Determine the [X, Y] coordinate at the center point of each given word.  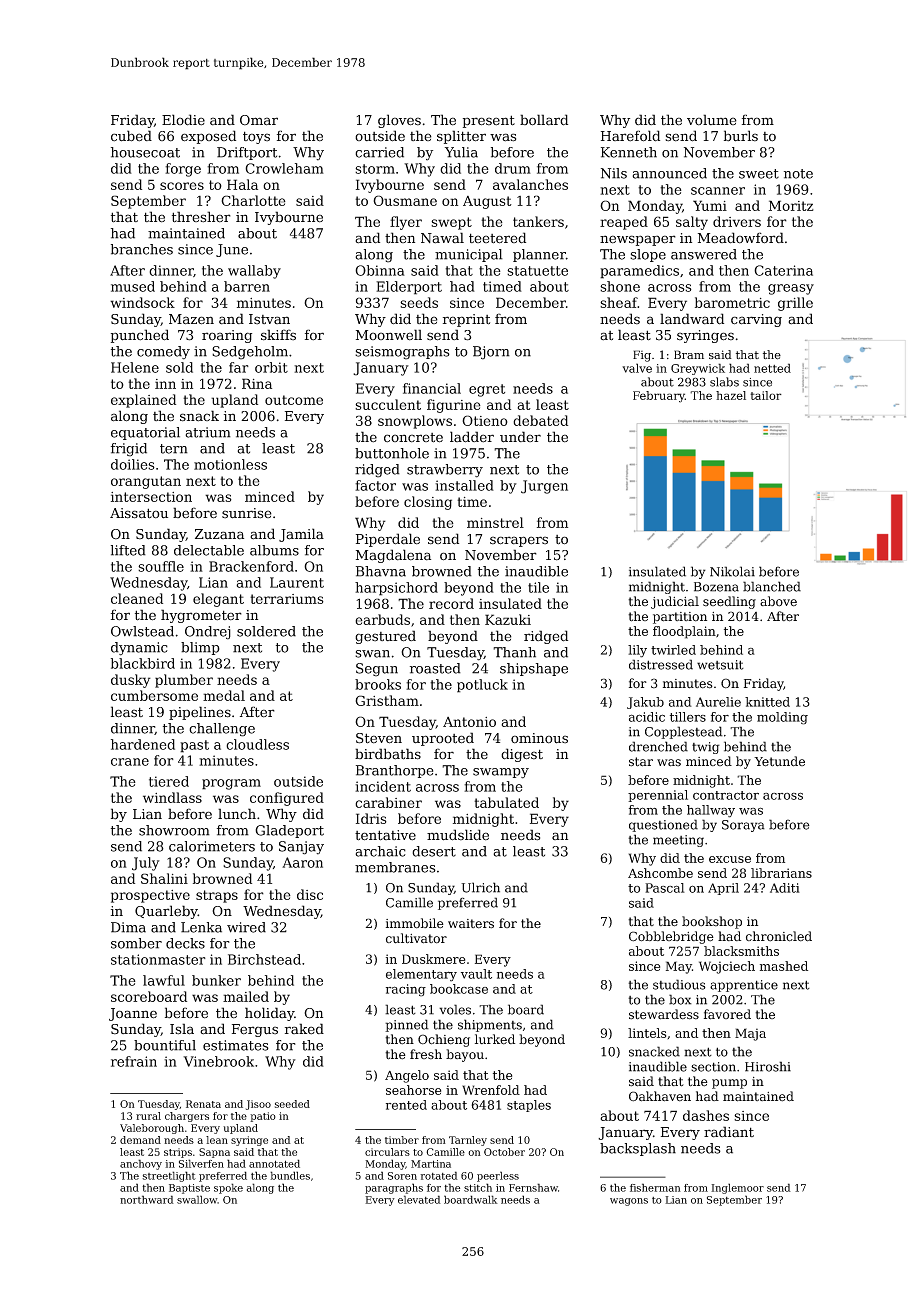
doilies [133, 464]
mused [133, 286]
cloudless [257, 744]
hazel [731, 395]
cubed [131, 136]
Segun [377, 670]
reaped [624, 223]
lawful [164, 980]
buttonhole [392, 453]
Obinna [380, 270]
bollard [544, 120]
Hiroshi [768, 1066]
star [641, 762]
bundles [290, 1175]
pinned [407, 1025]
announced [669, 173]
